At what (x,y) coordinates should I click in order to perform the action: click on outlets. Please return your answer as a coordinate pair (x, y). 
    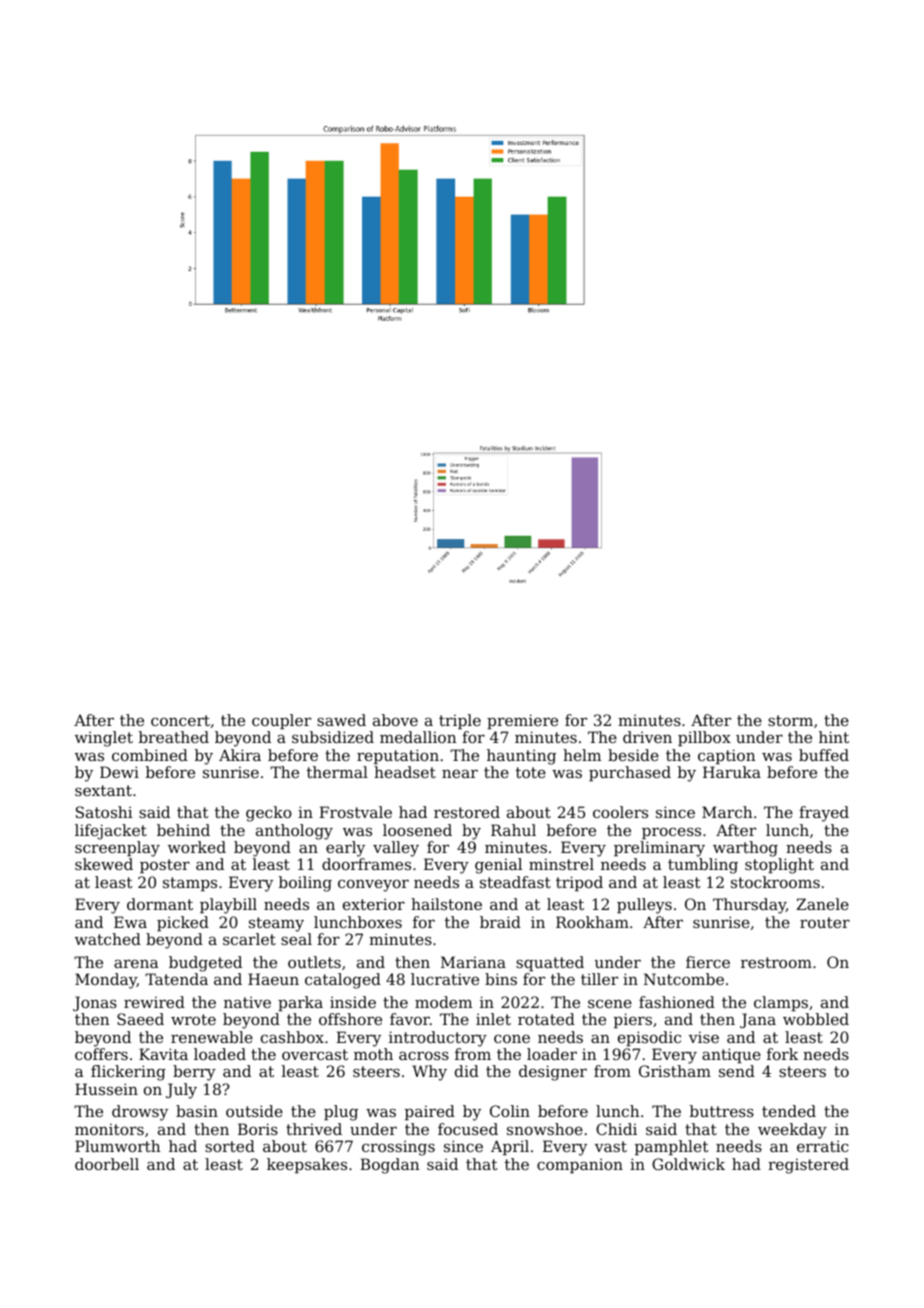
    Looking at the image, I should click on (314, 962).
